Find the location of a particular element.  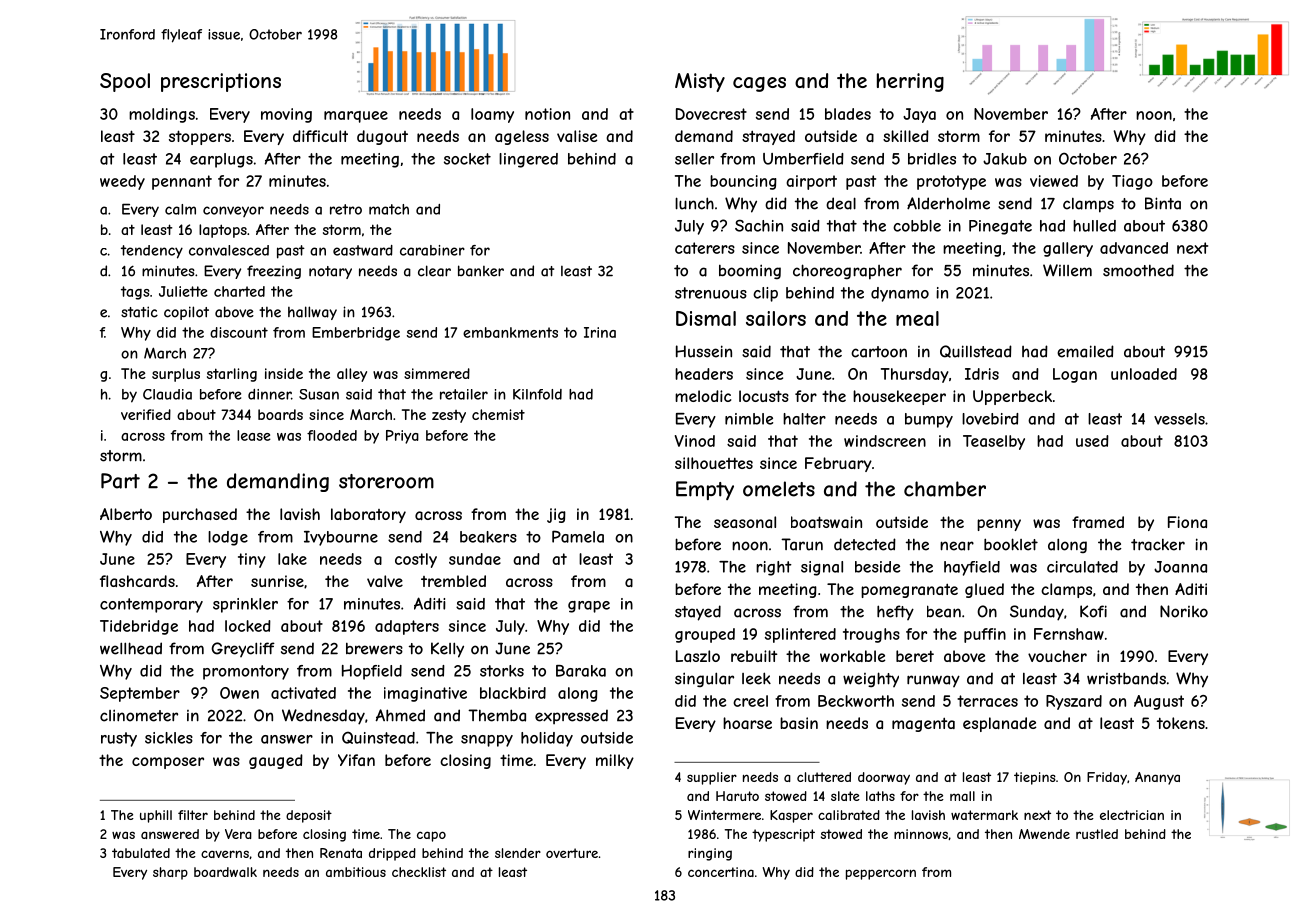

Empty is located at coordinates (705, 490).
